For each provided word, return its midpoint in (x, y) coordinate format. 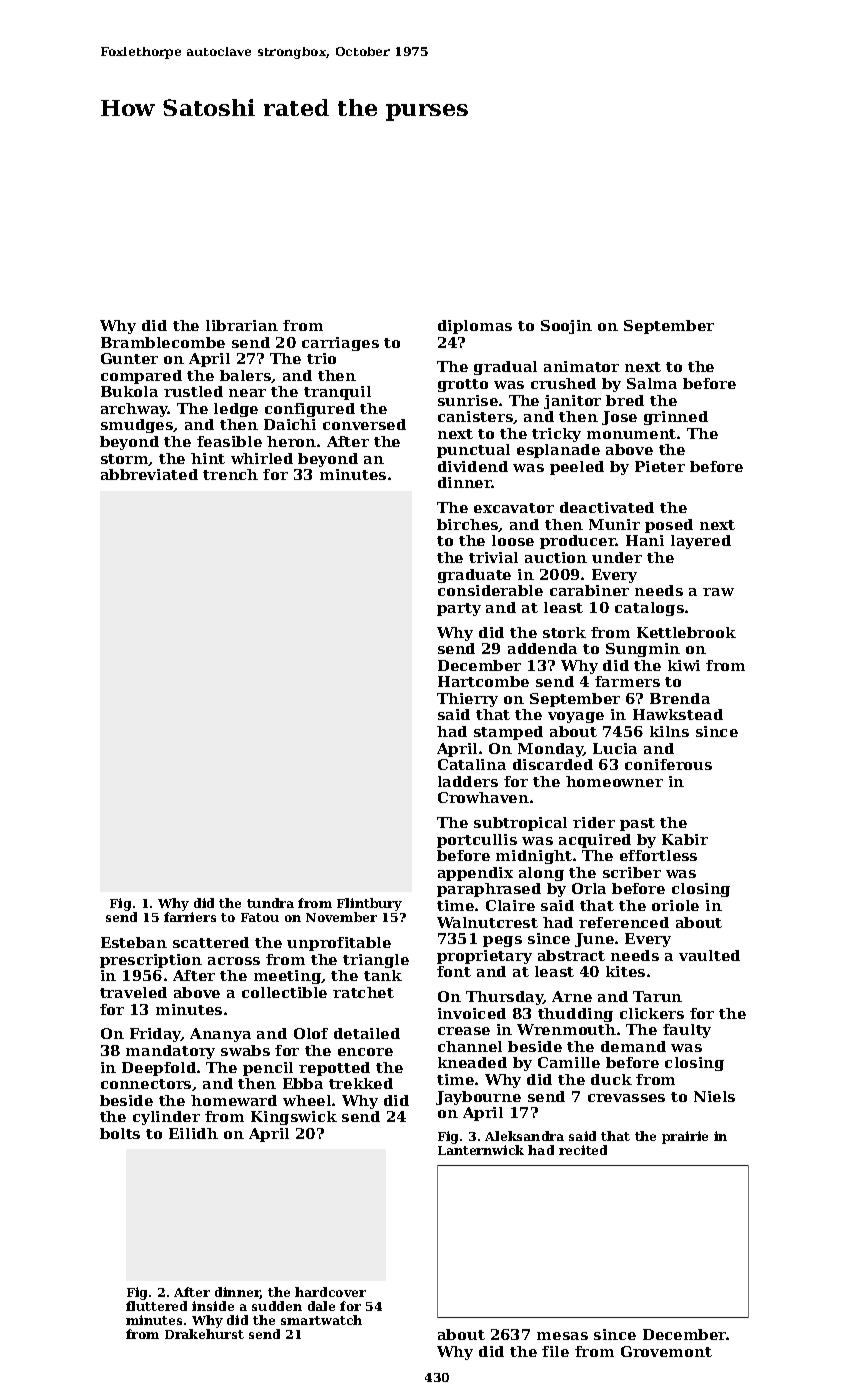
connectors (146, 1084)
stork (564, 632)
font (454, 971)
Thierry (467, 700)
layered (701, 542)
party (459, 609)
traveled (133, 992)
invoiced (472, 1013)
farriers (190, 917)
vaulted (709, 955)
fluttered (156, 1306)
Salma (652, 383)
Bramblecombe (163, 342)
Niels (714, 1096)
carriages (340, 344)
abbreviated (149, 474)
